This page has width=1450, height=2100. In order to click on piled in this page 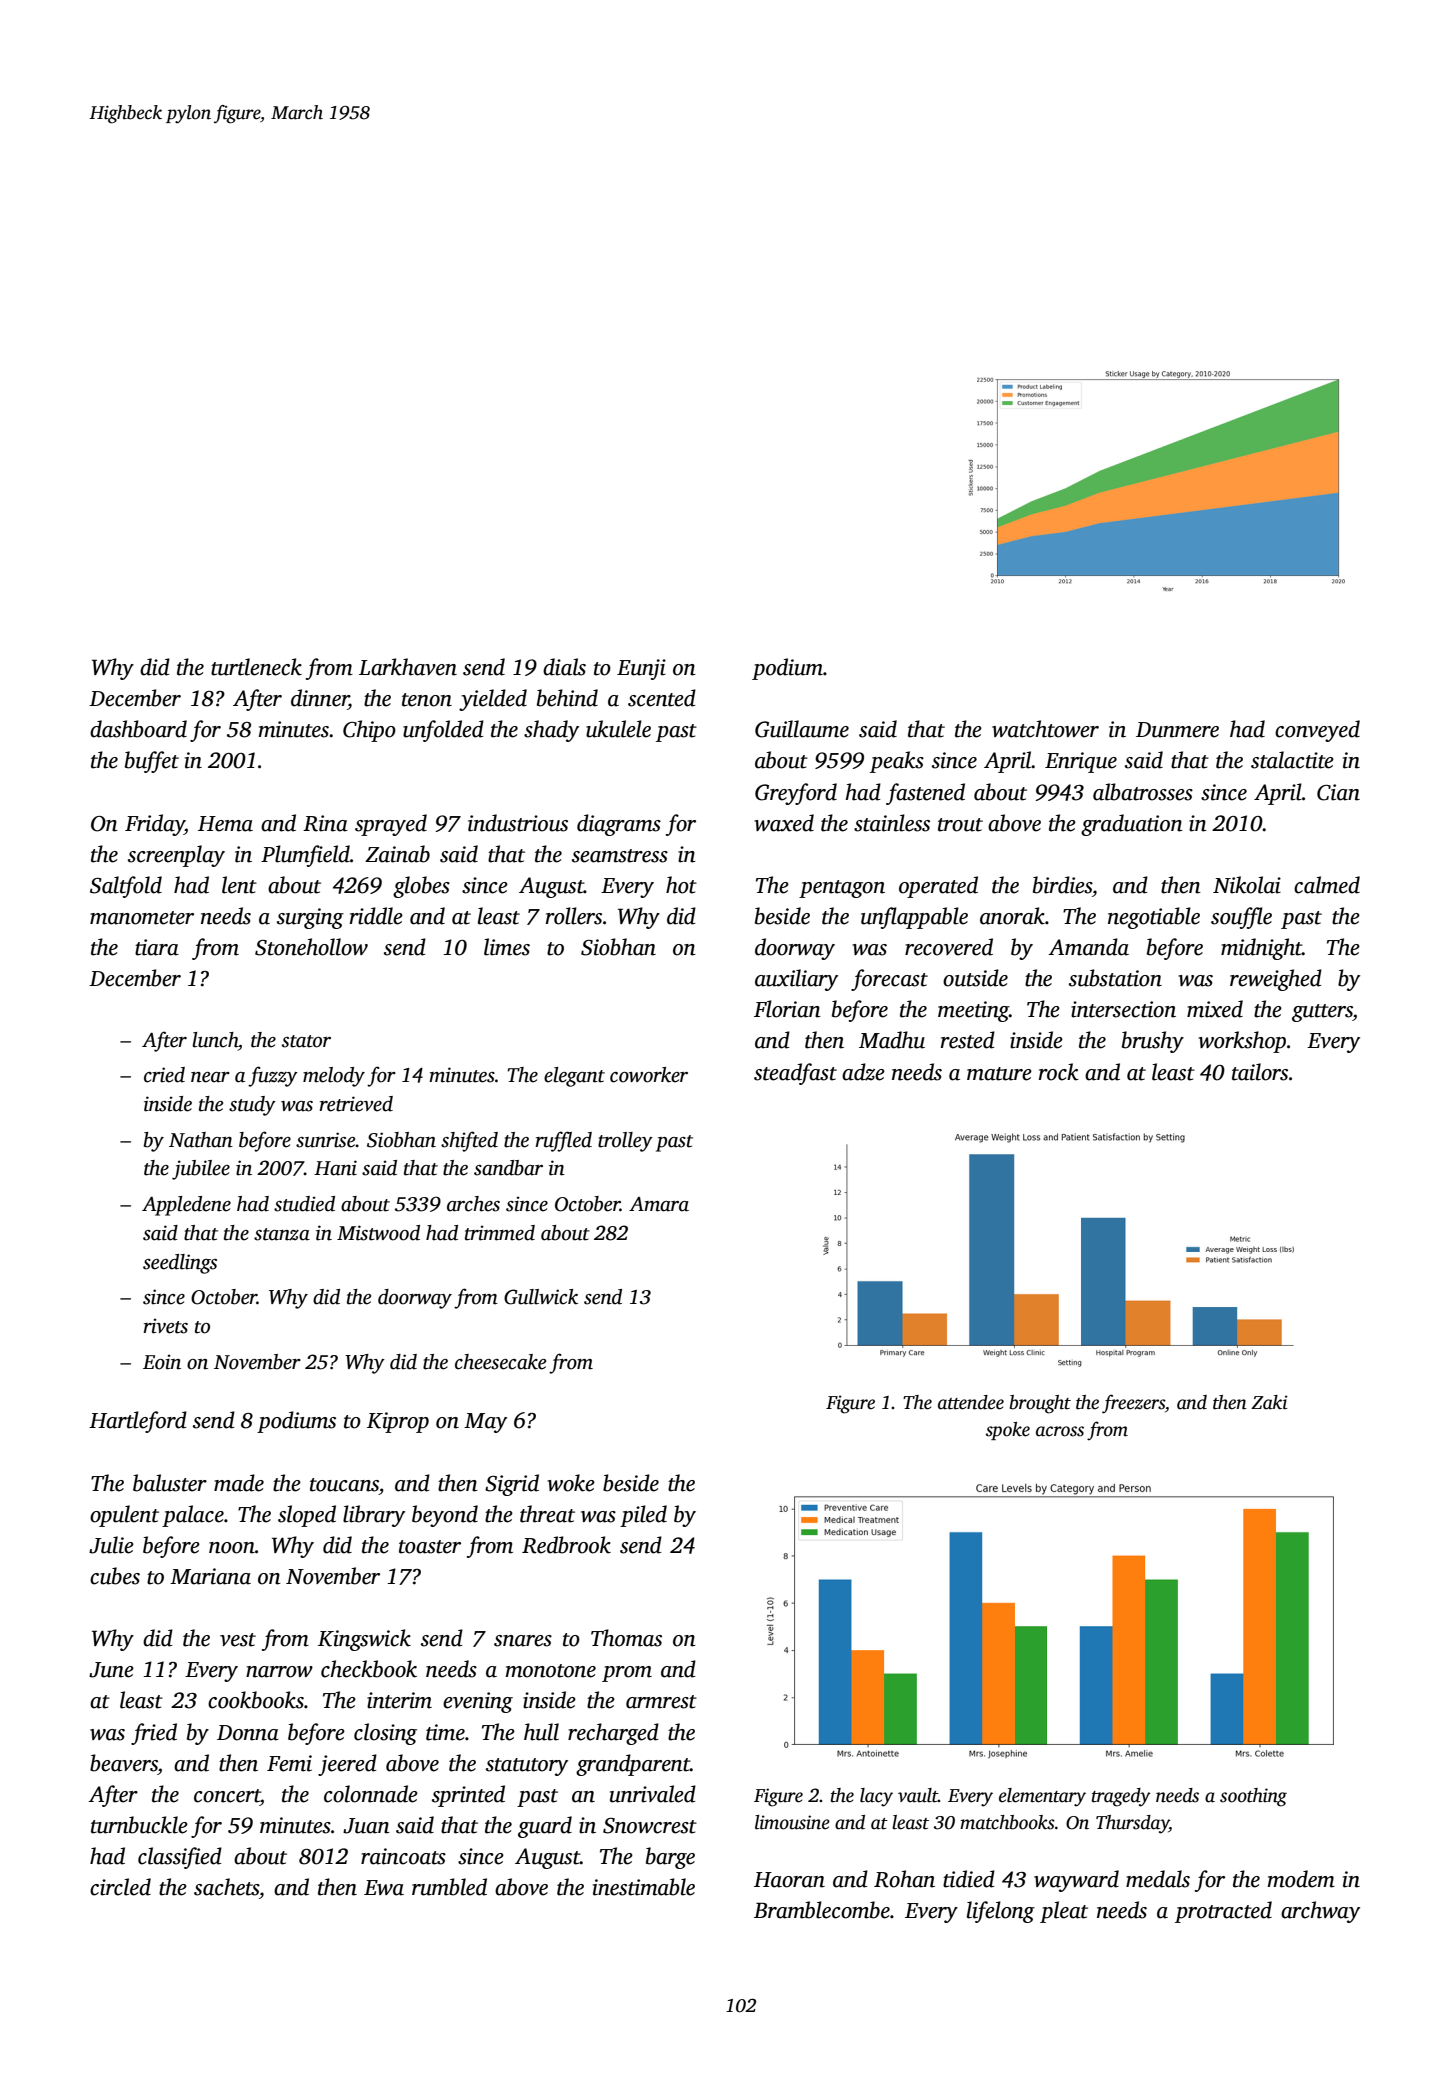, I will do `click(643, 1516)`.
